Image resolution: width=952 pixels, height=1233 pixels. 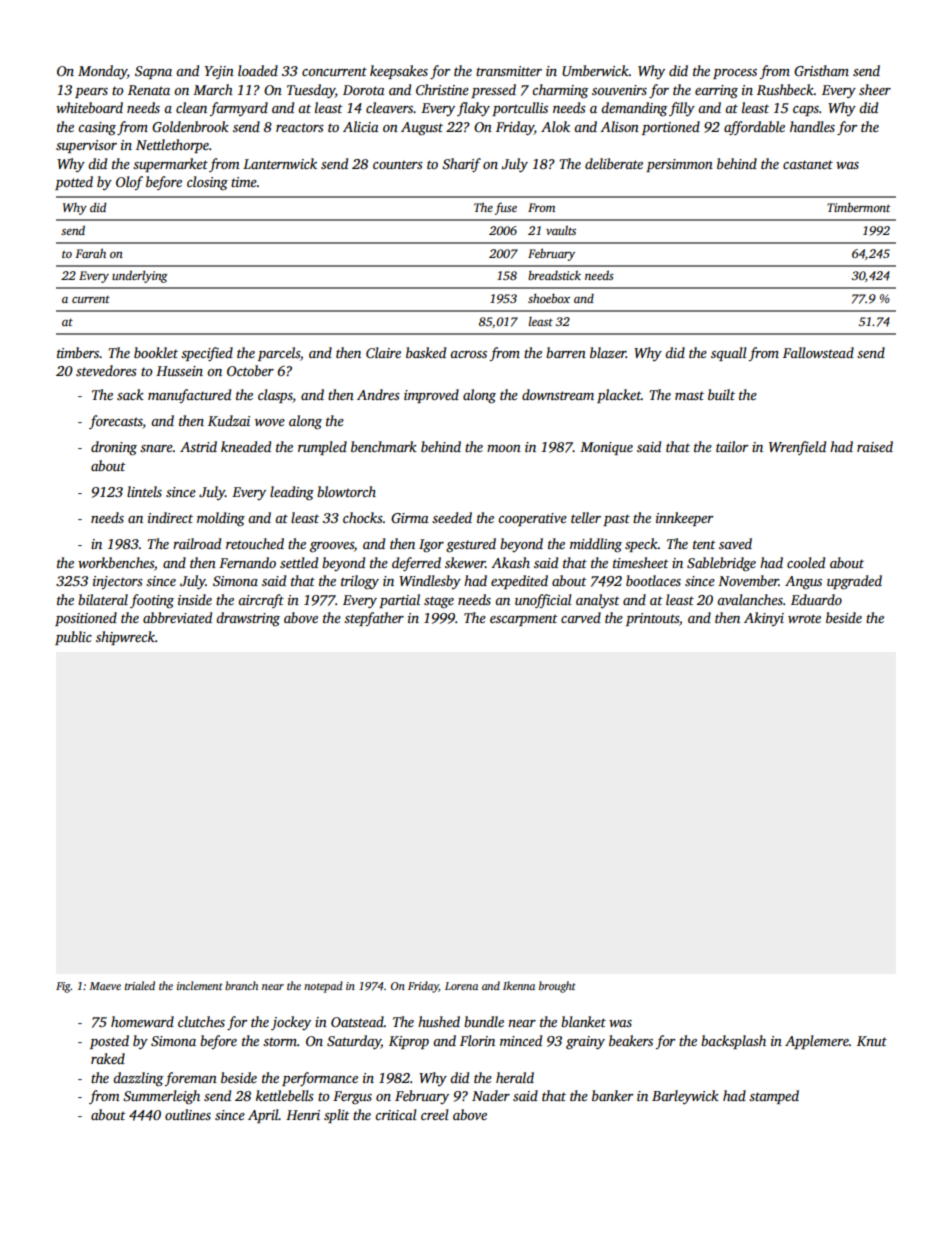 I want to click on Fallowstead, so click(x=818, y=352).
